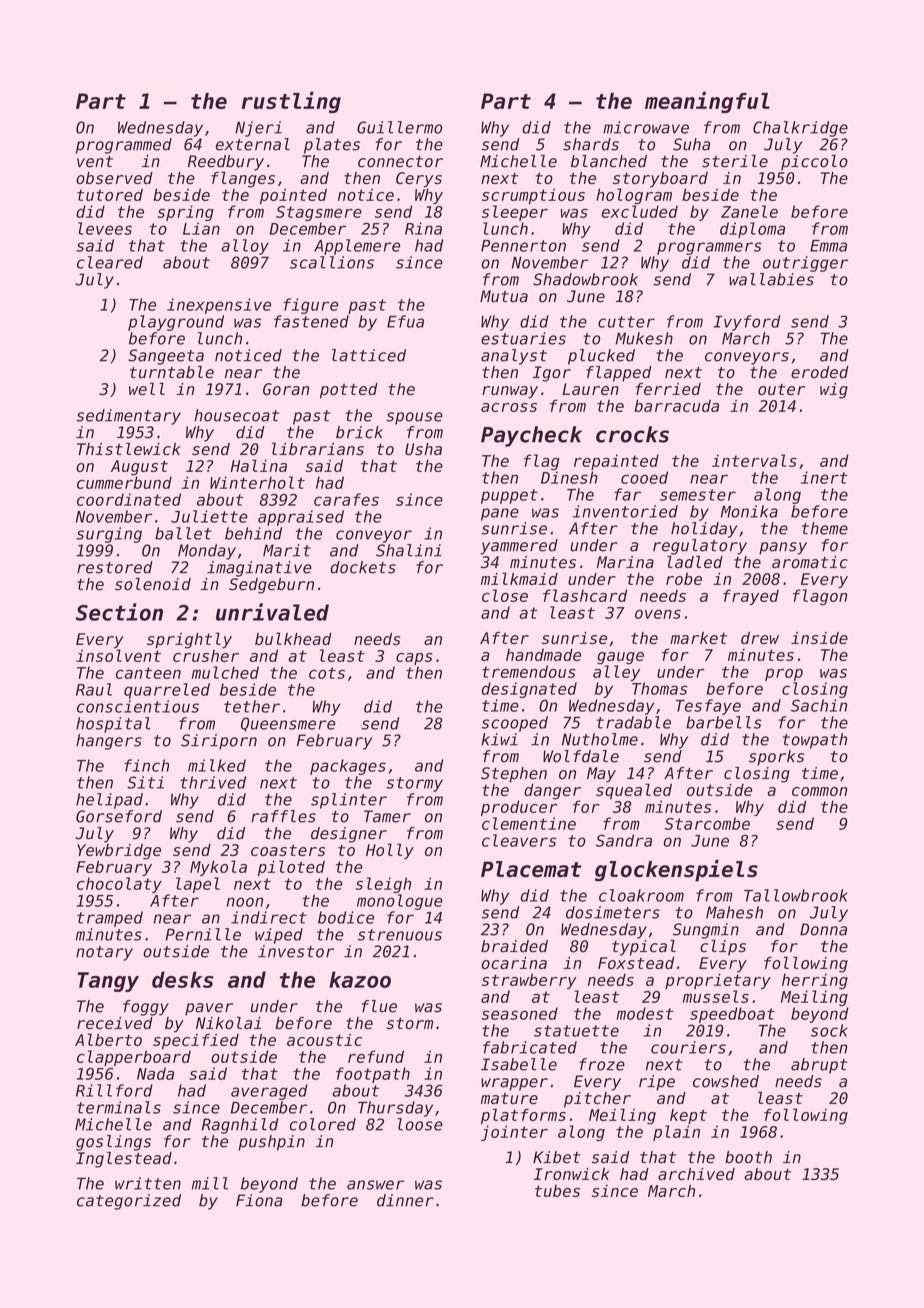 This image has height=1308, width=924. What do you see at coordinates (824, 477) in the image?
I see `inert` at bounding box center [824, 477].
